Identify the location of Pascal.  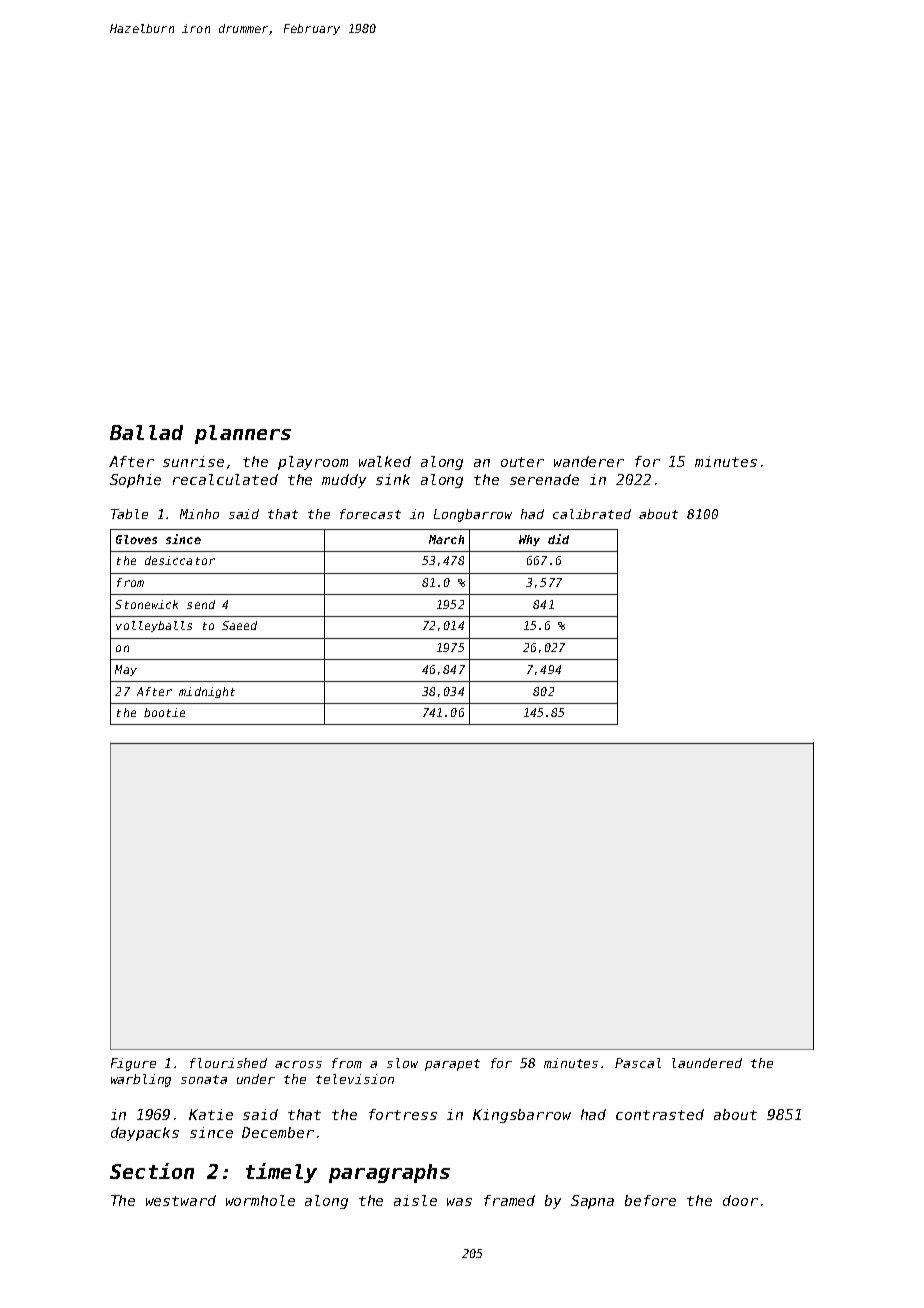
(638, 1063).
